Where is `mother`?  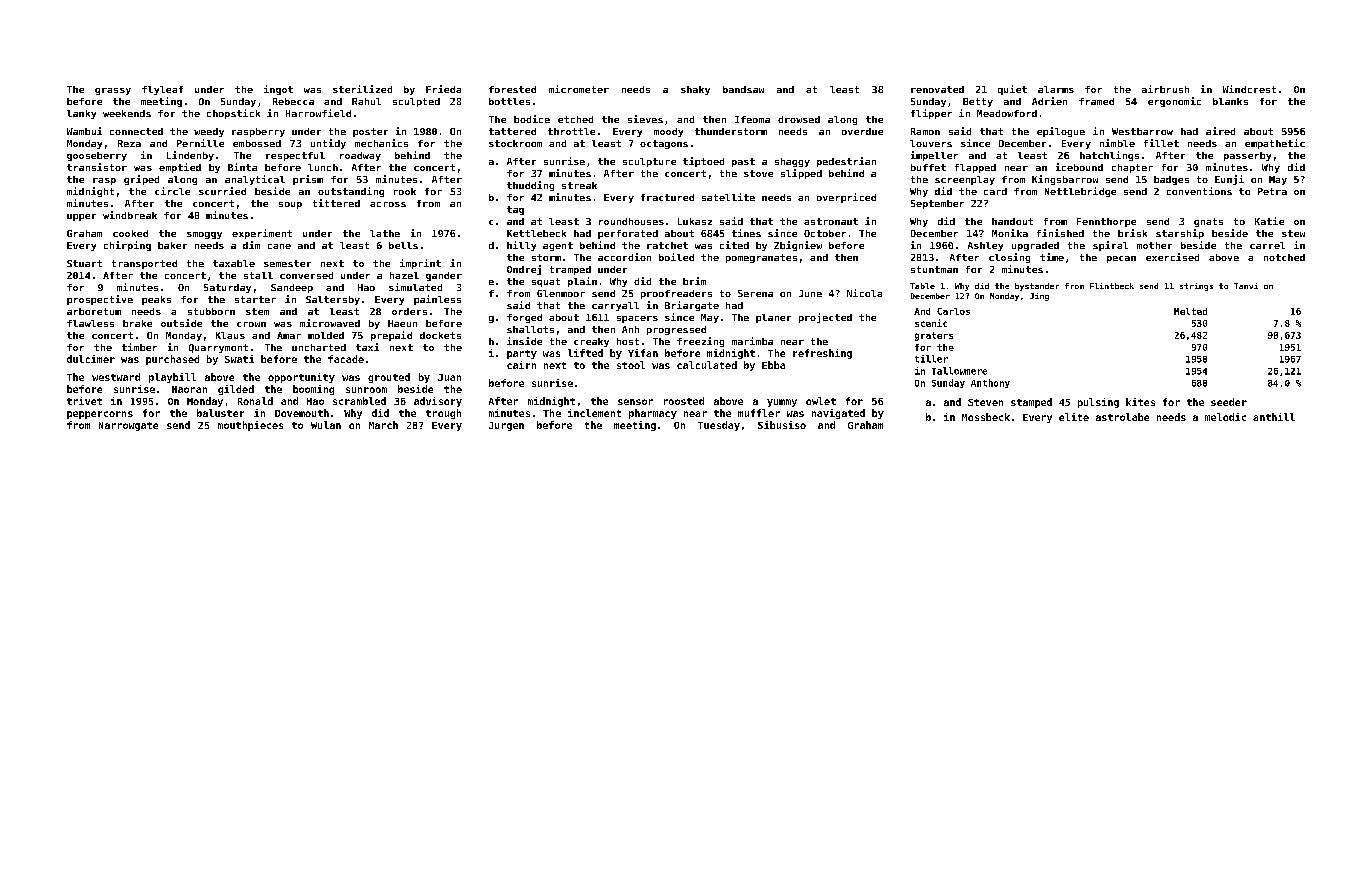 mother is located at coordinates (1154, 245).
